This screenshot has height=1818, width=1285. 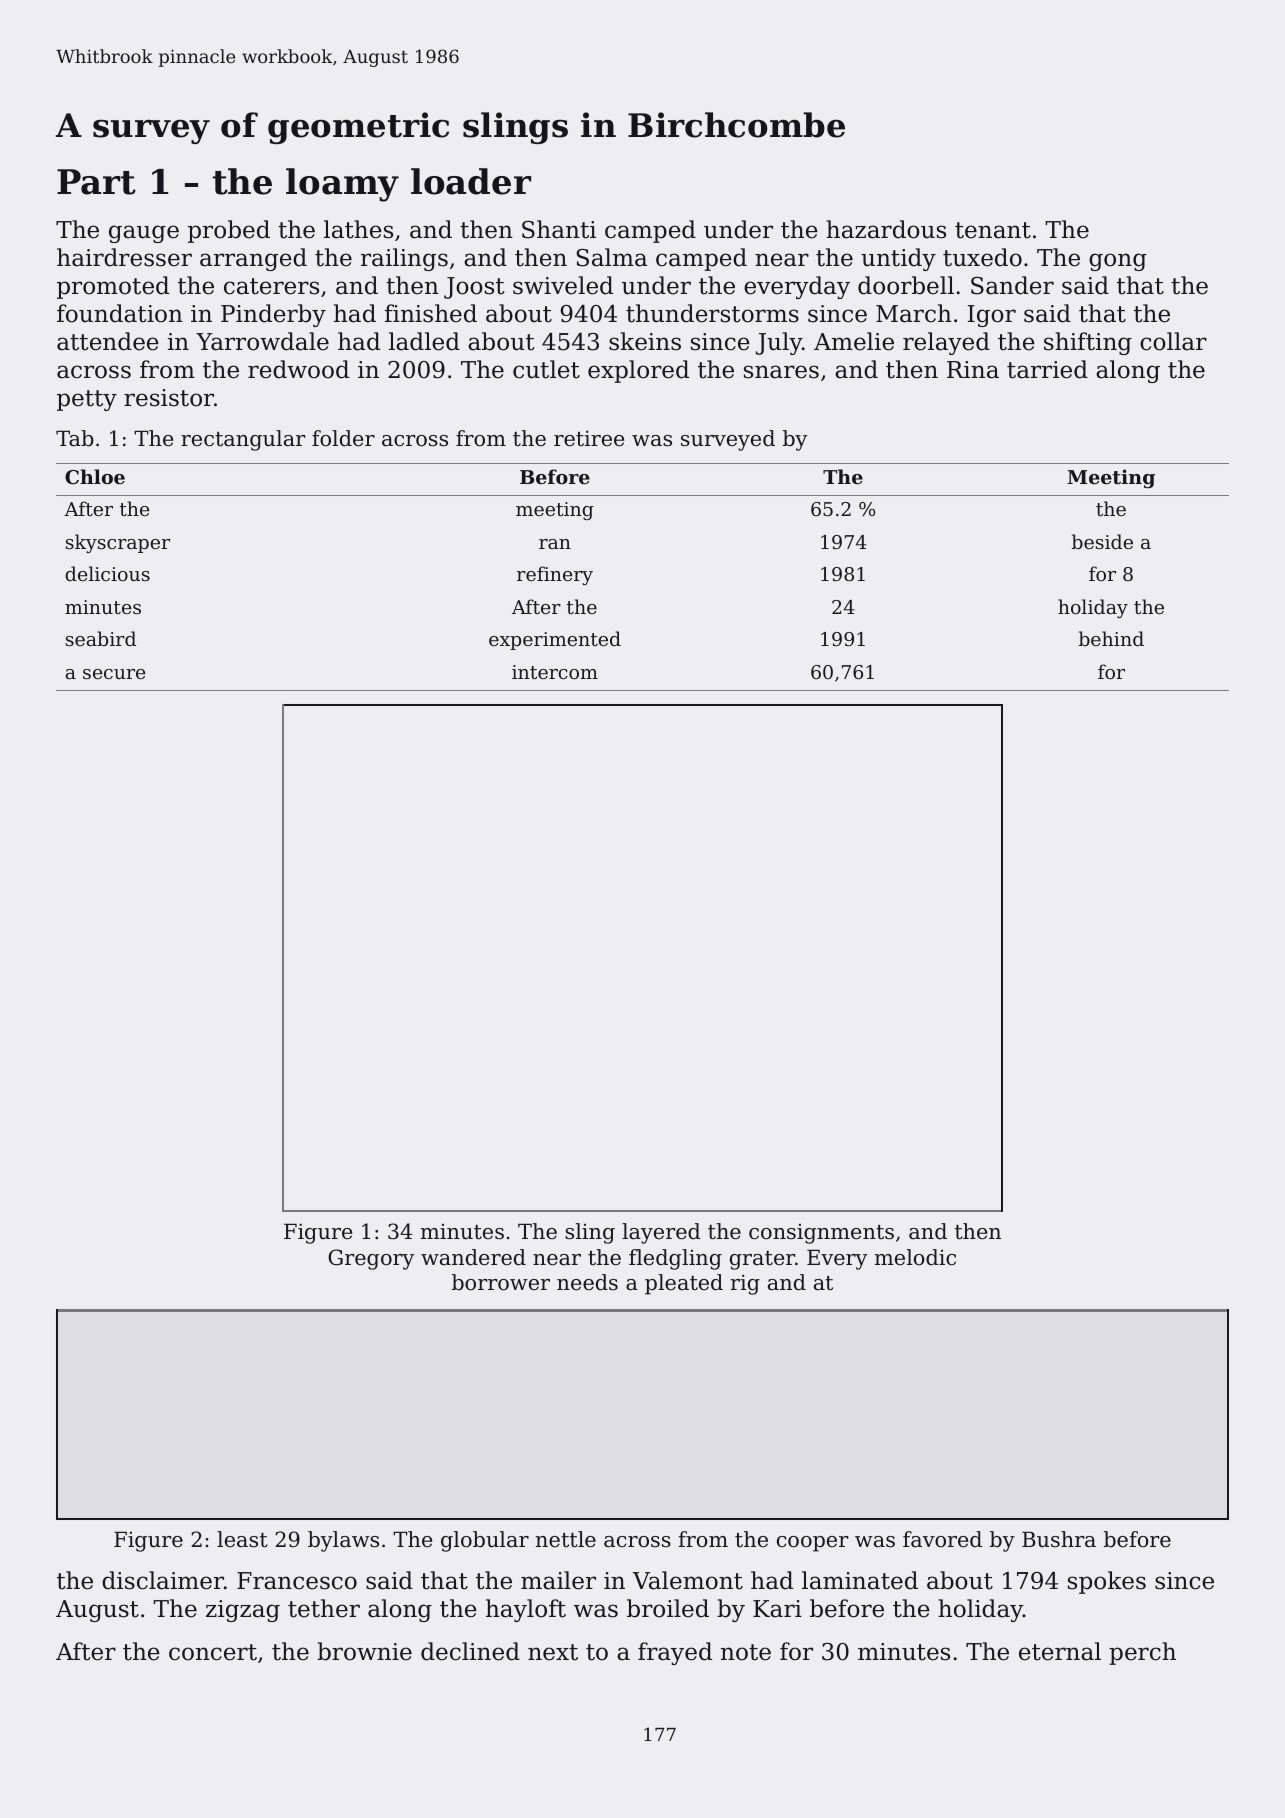 I want to click on behind, so click(x=1111, y=638).
